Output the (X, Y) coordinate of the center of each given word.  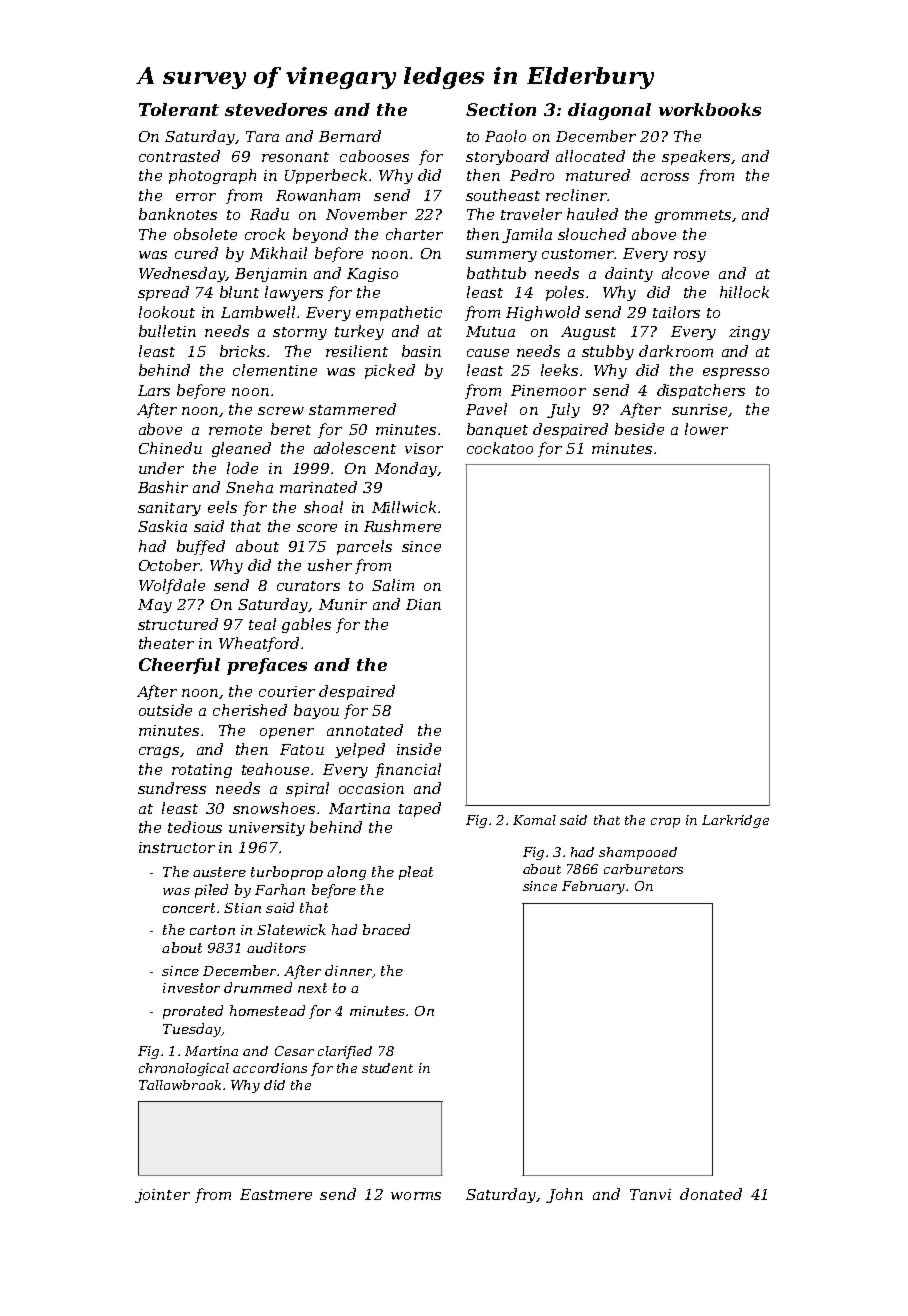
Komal (534, 820)
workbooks (710, 109)
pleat (416, 873)
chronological (184, 1069)
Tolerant (179, 109)
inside (419, 749)
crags (159, 752)
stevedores (276, 109)
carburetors (643, 869)
